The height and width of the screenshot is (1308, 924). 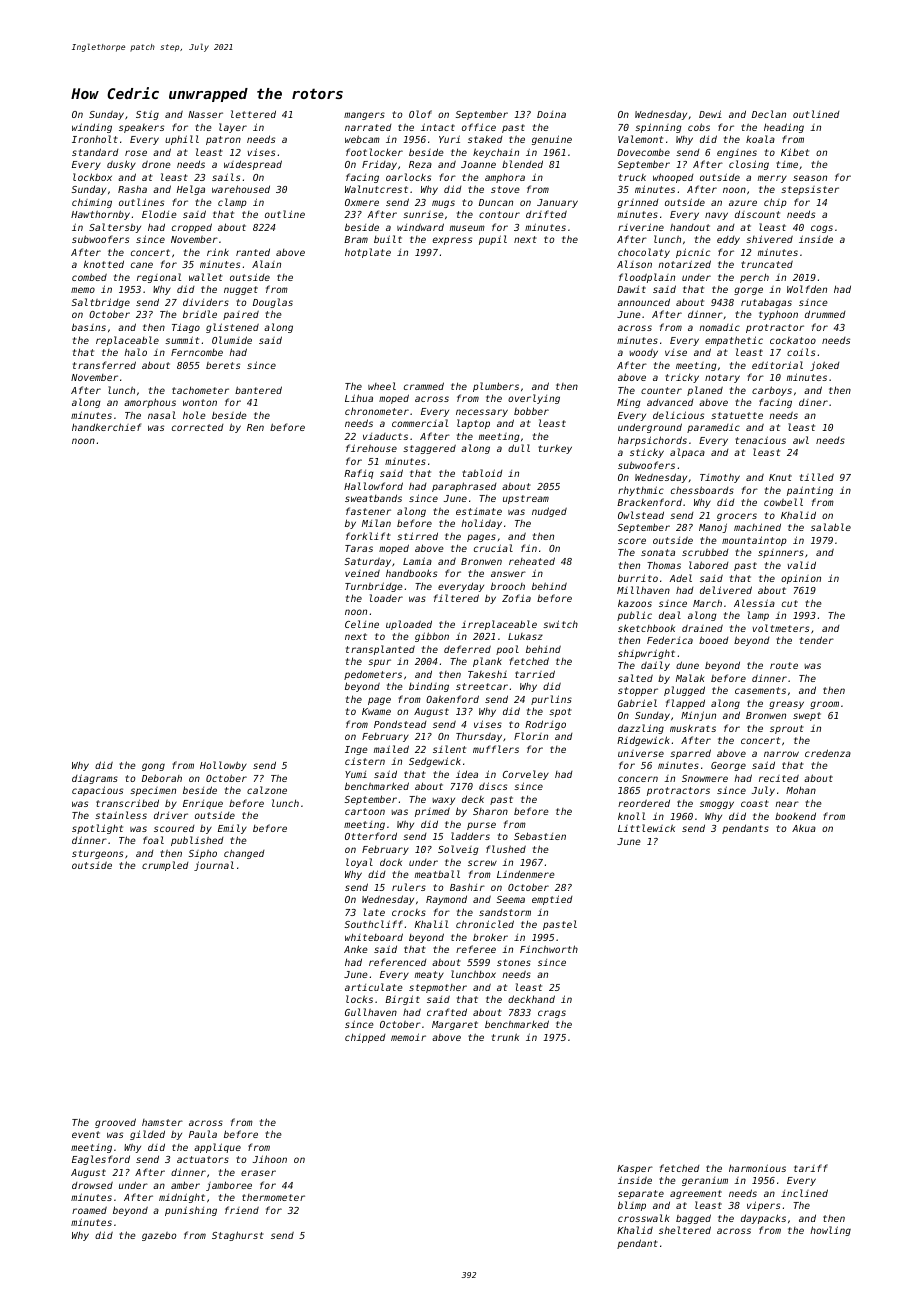 What do you see at coordinates (646, 828) in the screenshot?
I see `Littlewick` at bounding box center [646, 828].
